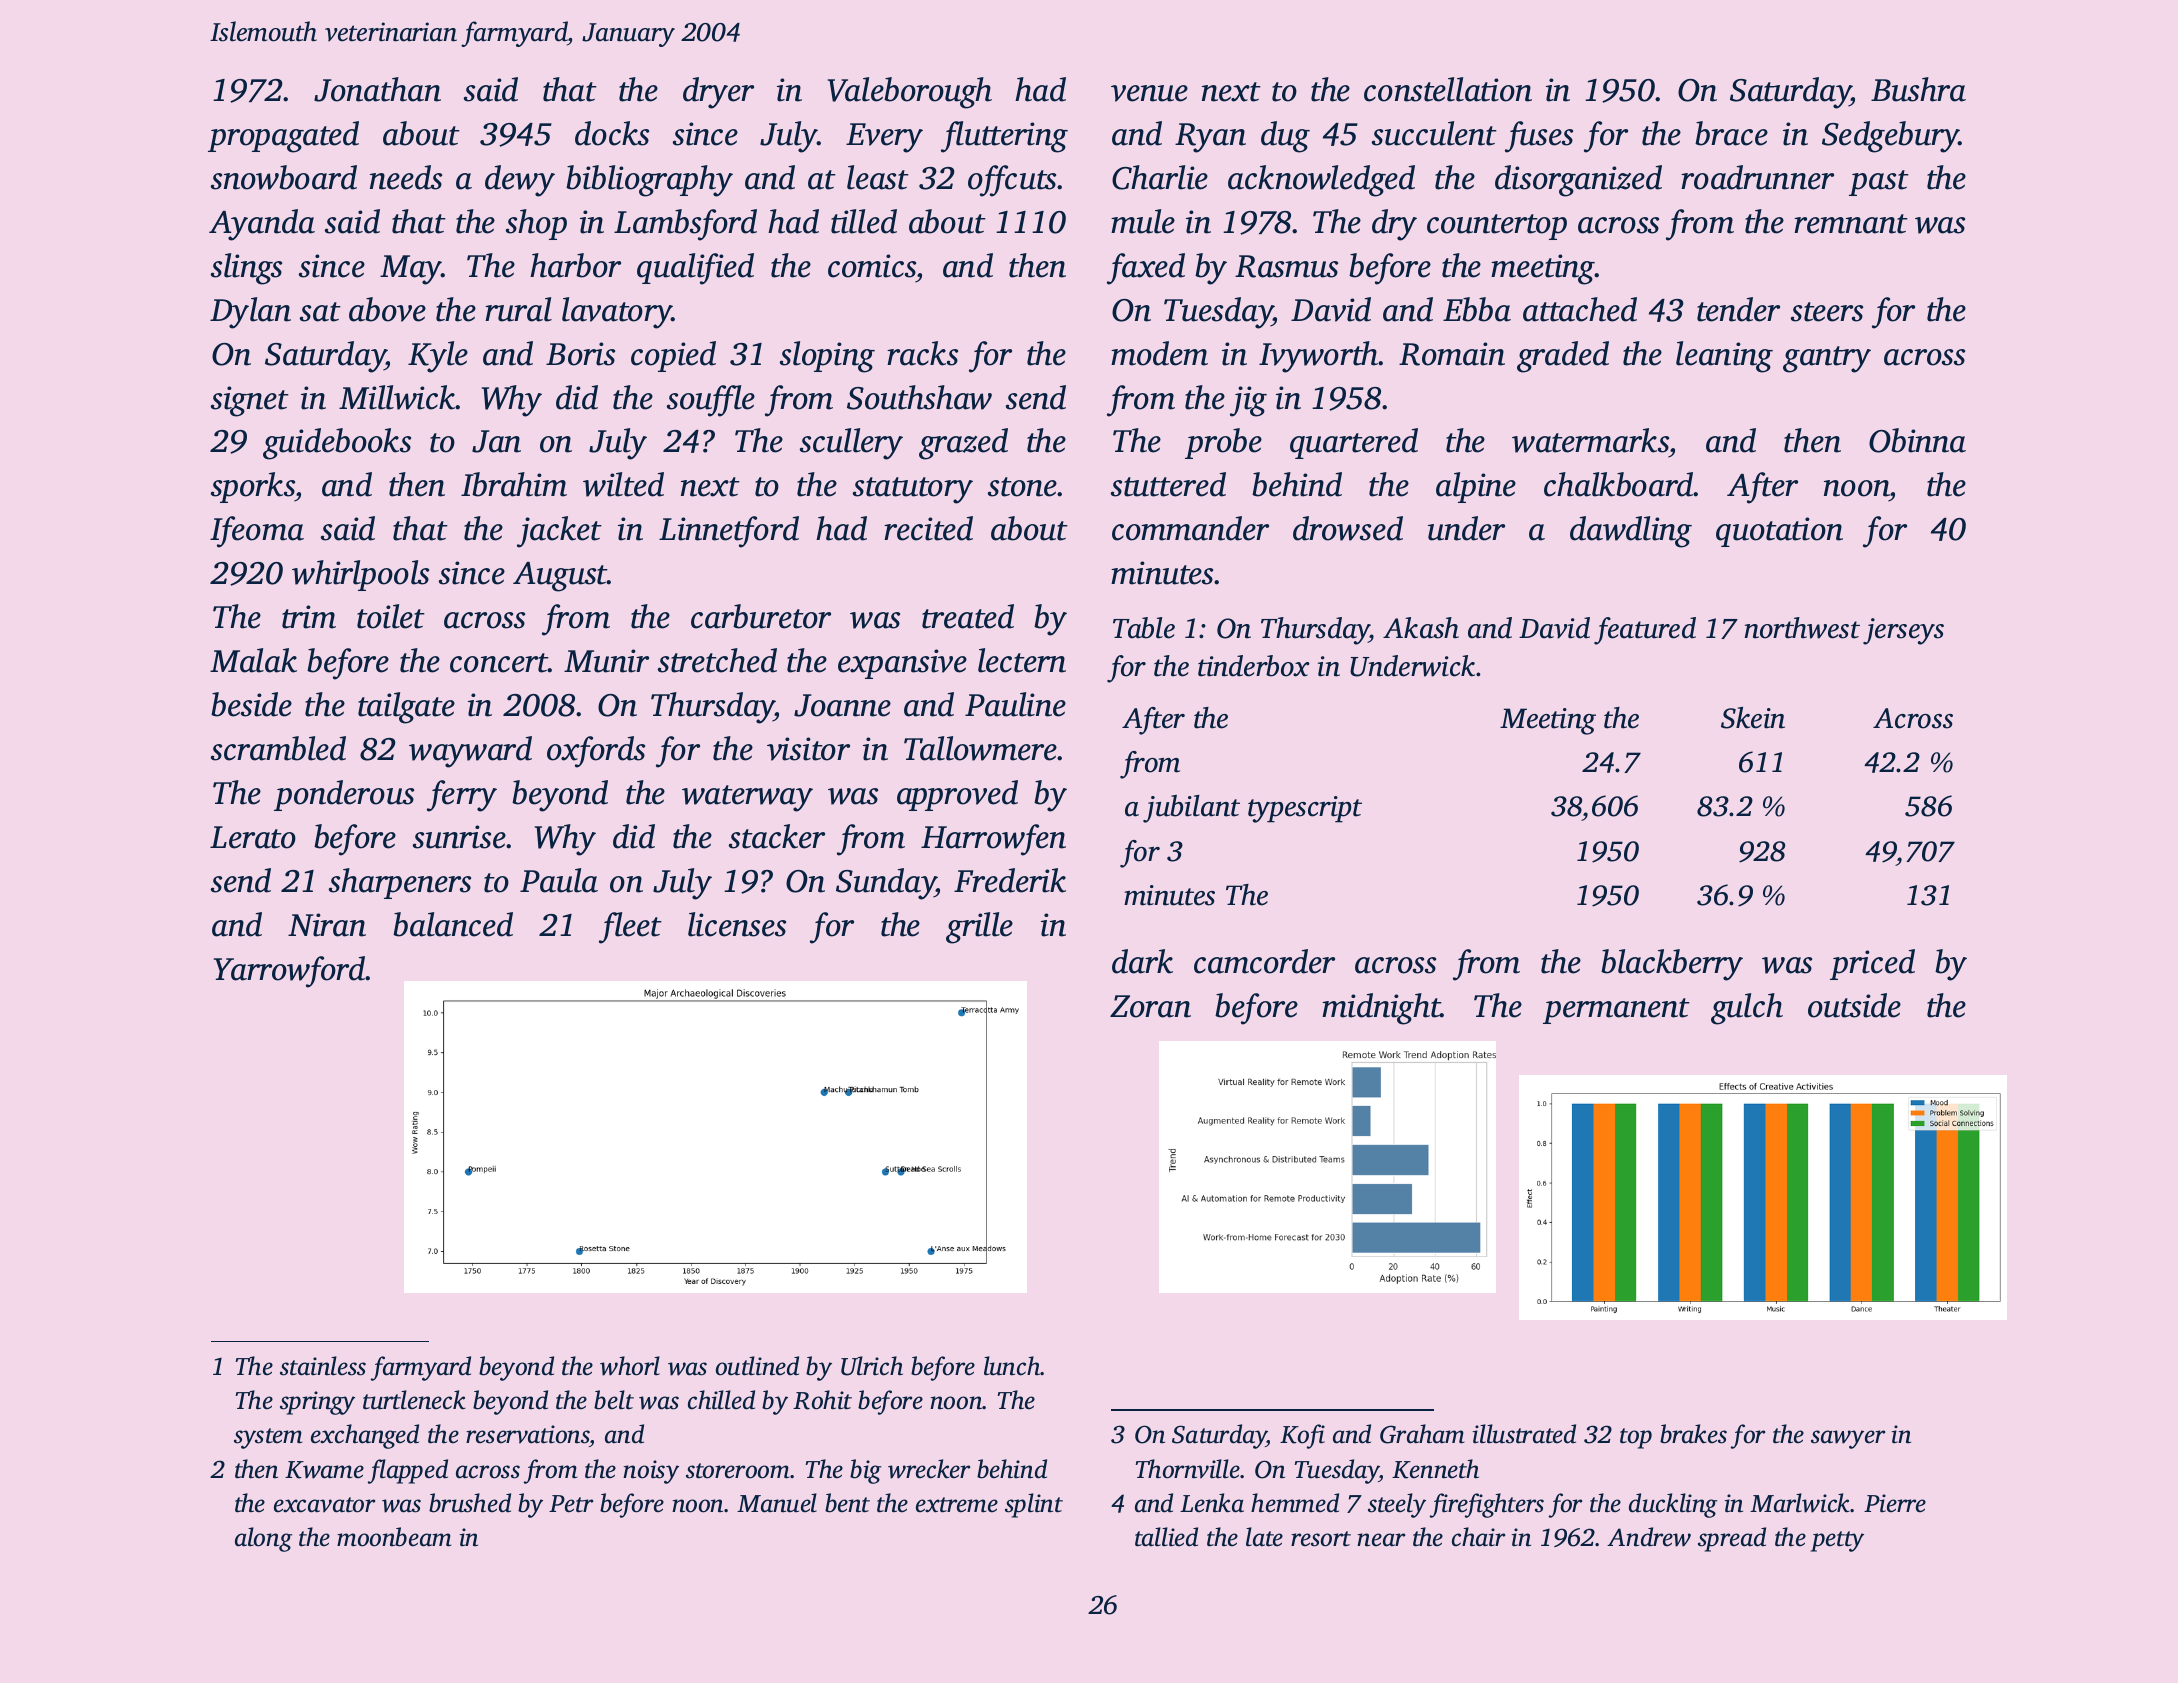 This document has width=2178, height=1683. What do you see at coordinates (580, 354) in the document?
I see `Boris` at bounding box center [580, 354].
